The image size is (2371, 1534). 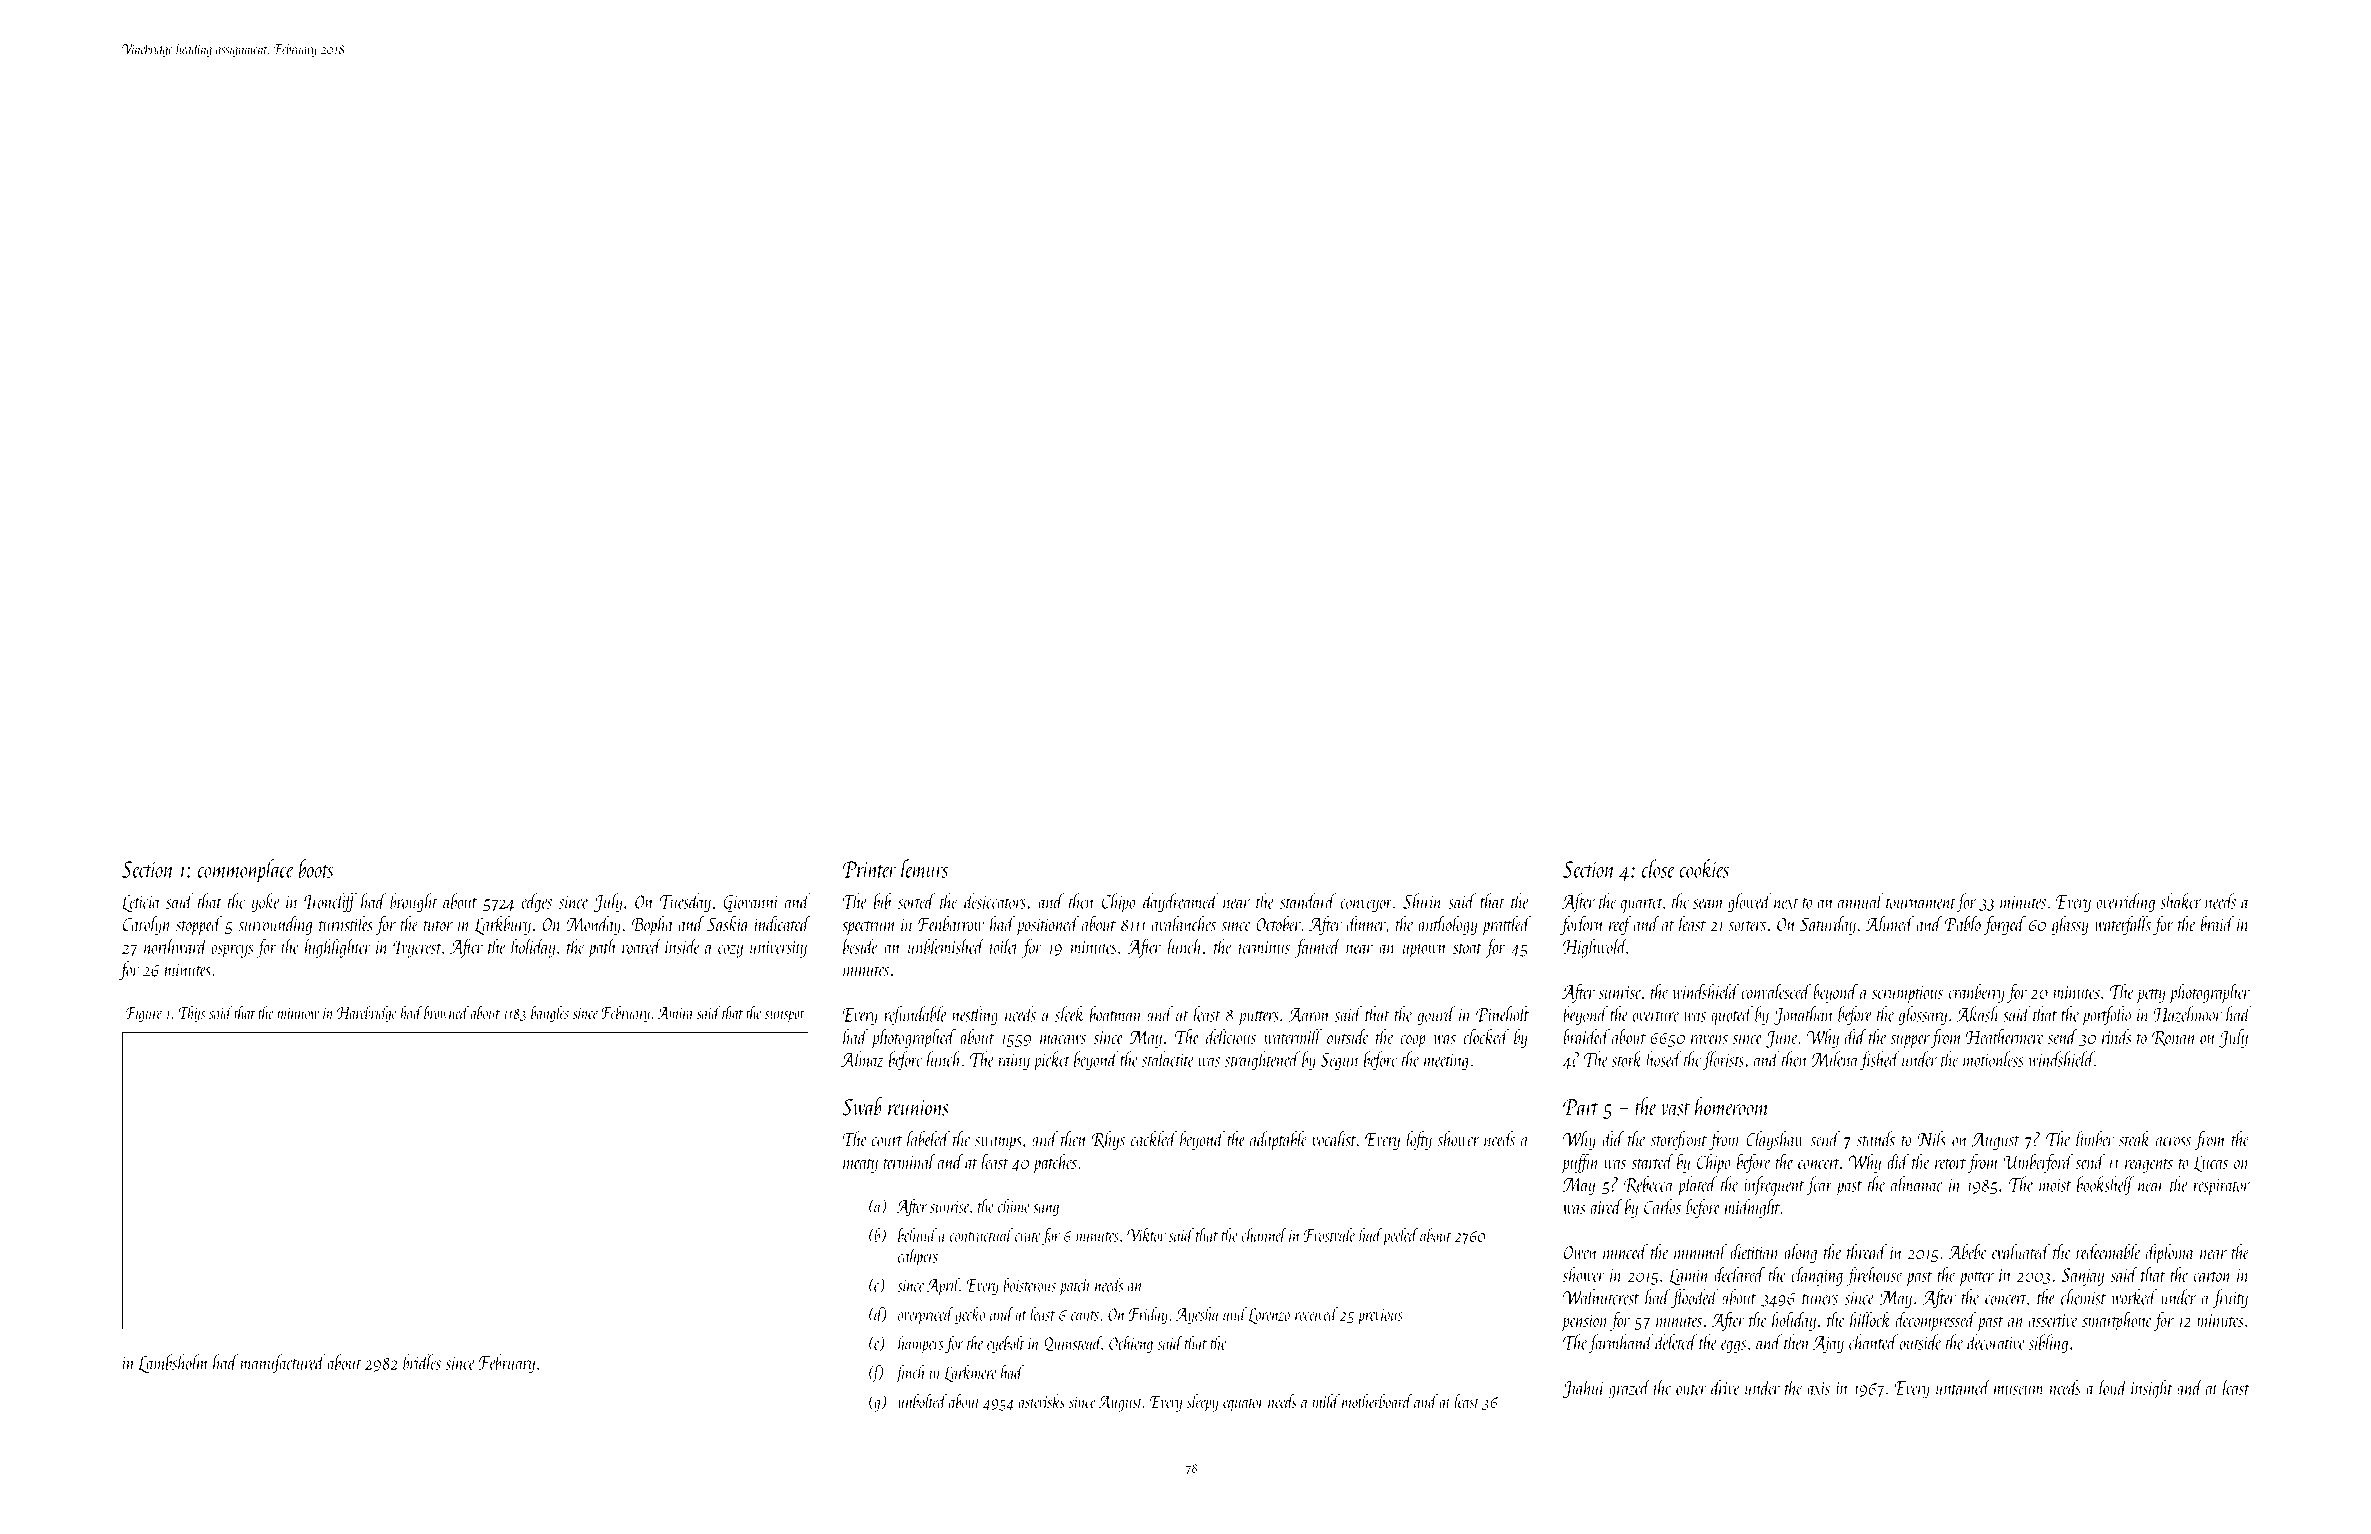 I want to click on lofty, so click(x=1419, y=1140).
